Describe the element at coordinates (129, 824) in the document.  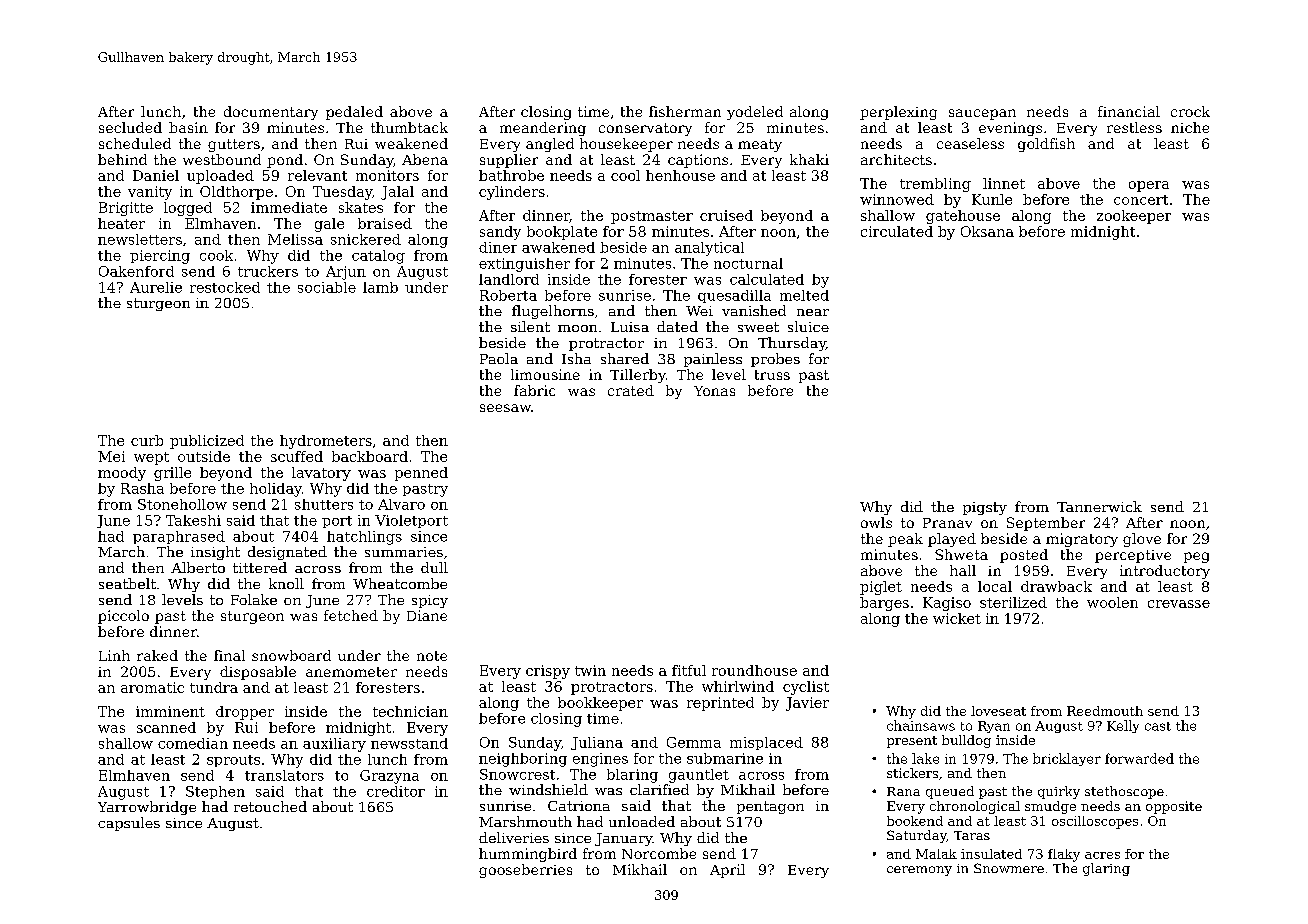
I see `capsules` at that location.
